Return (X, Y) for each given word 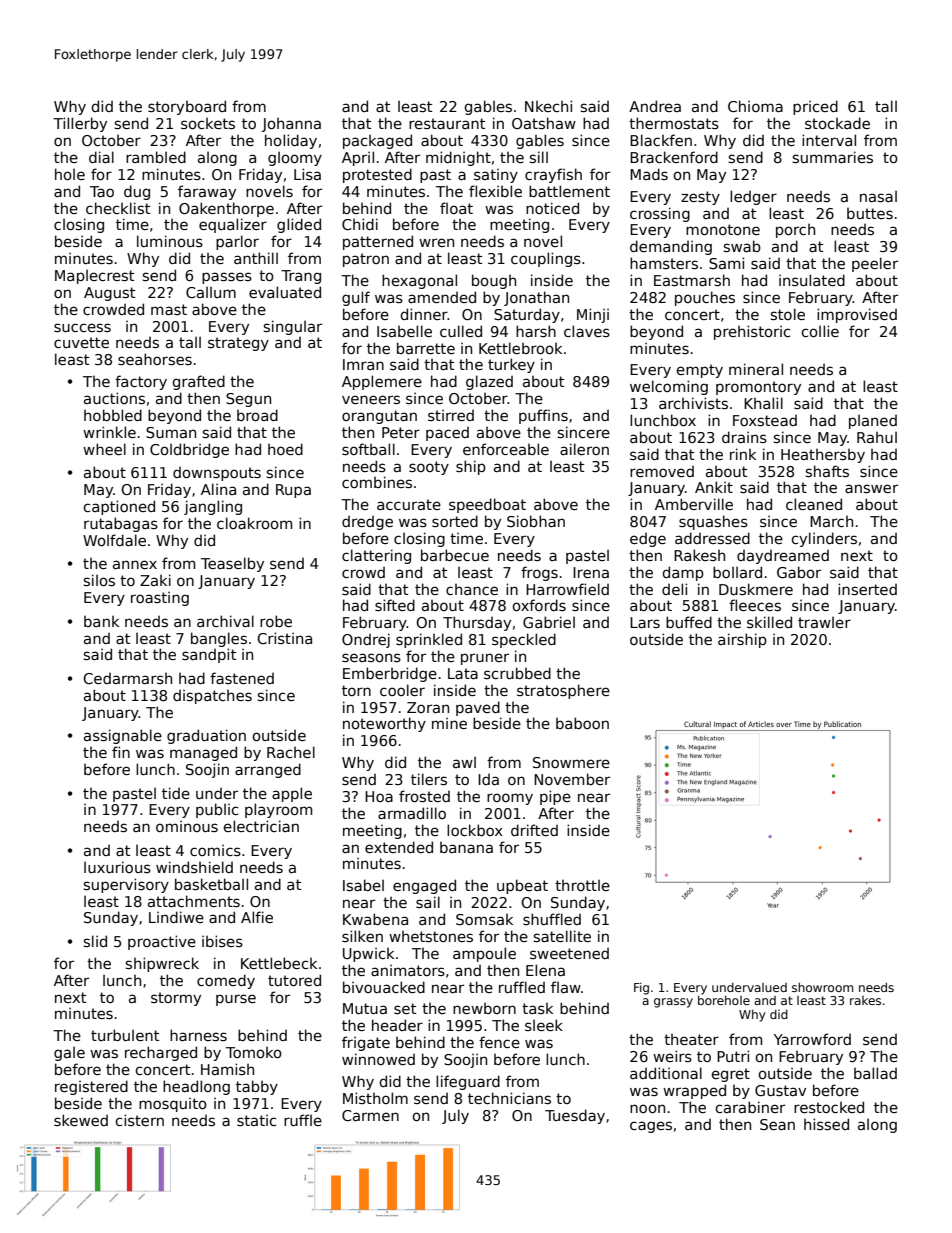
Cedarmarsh (127, 678)
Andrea (655, 106)
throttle (582, 885)
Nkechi (548, 106)
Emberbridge (390, 674)
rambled (156, 157)
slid (95, 941)
